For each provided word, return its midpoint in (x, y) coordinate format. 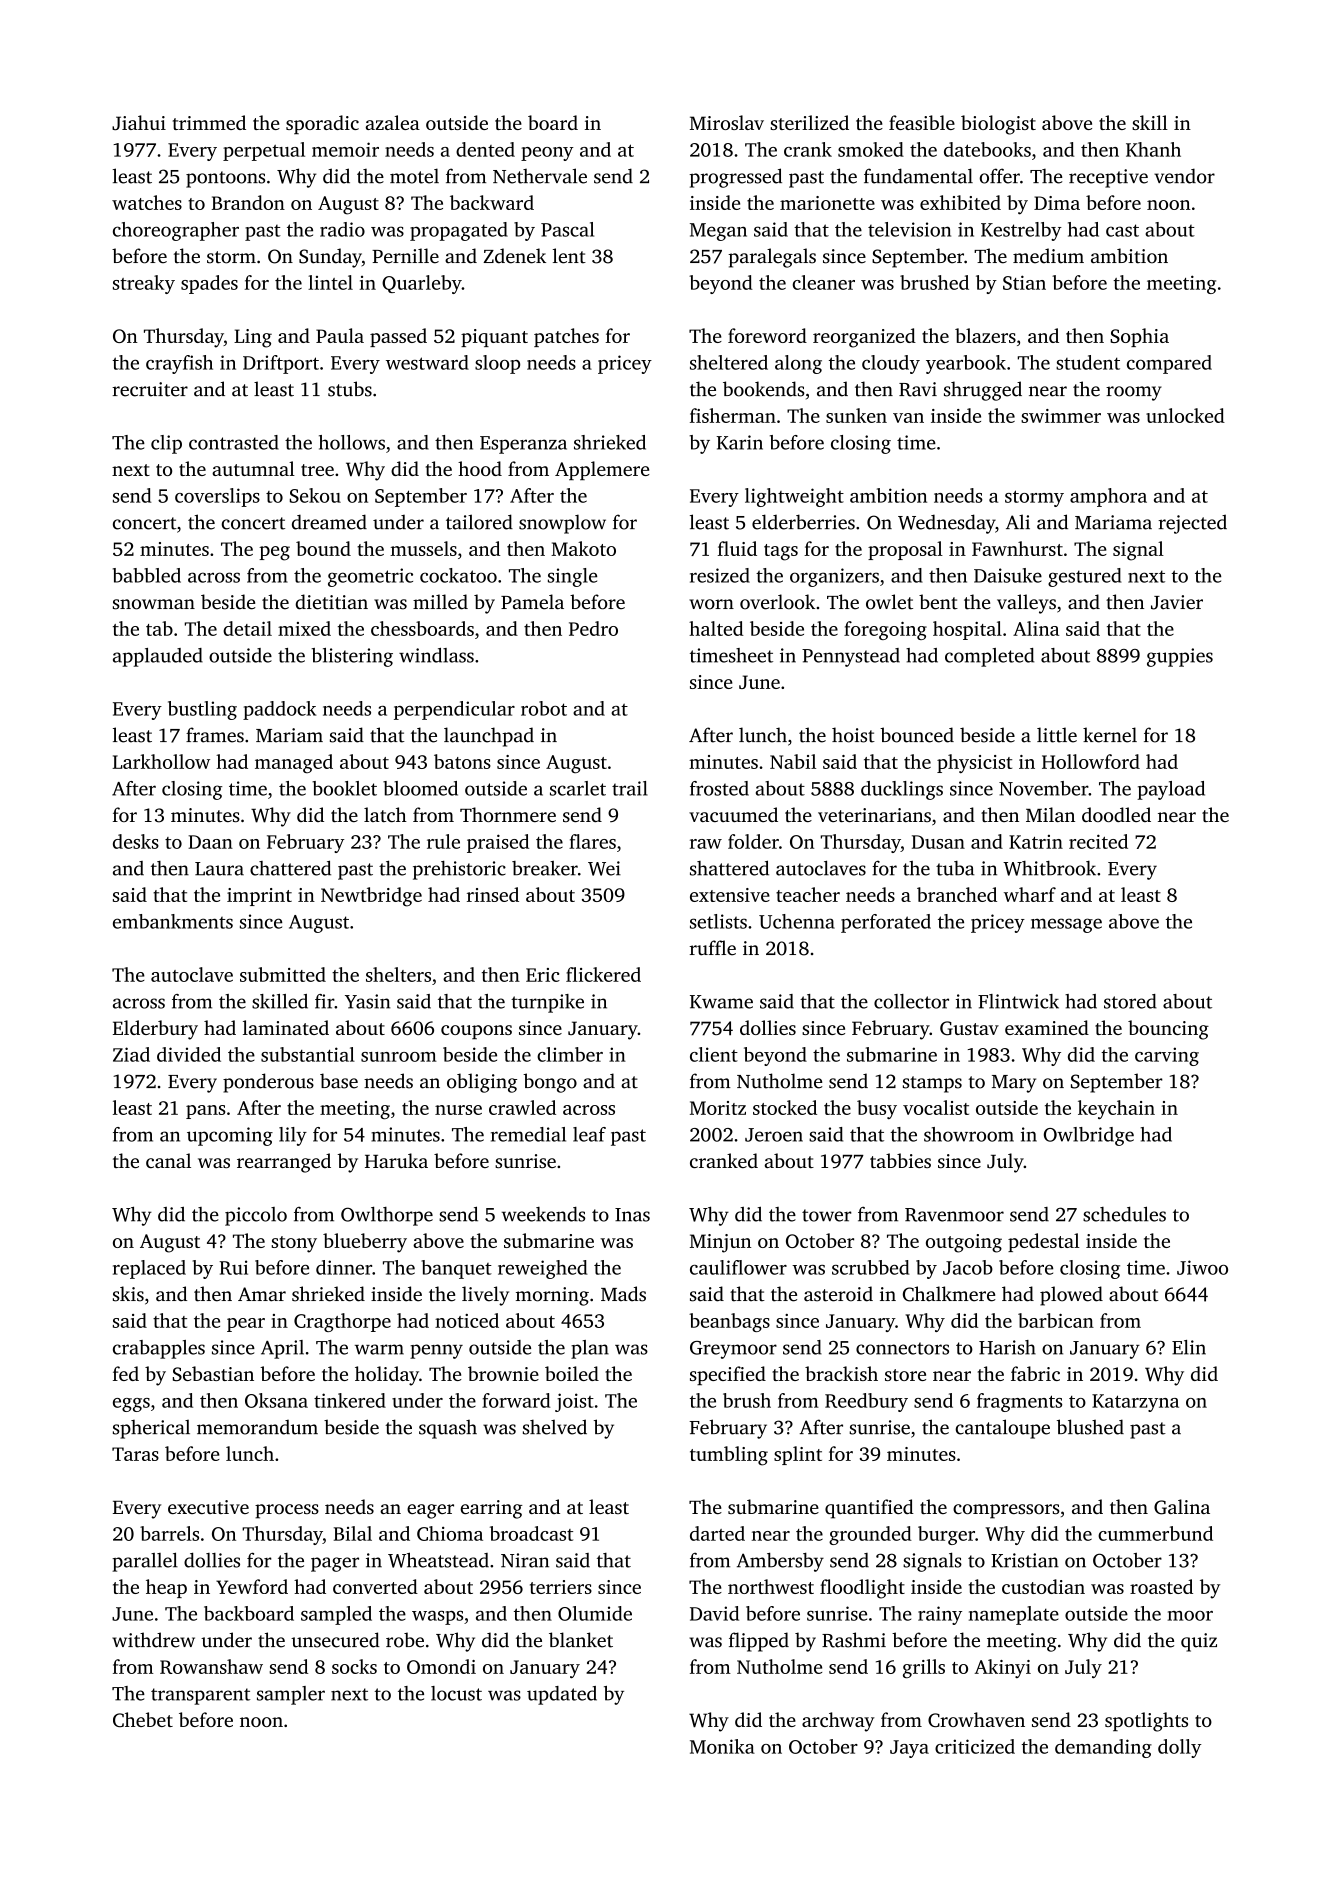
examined (1047, 1027)
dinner (344, 1267)
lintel (330, 282)
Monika (722, 1746)
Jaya (909, 1749)
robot (544, 708)
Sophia (1139, 337)
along (798, 364)
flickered (603, 974)
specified (728, 1375)
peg (274, 553)
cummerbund (1155, 1533)
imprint (259, 897)
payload (1171, 790)
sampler (291, 1695)
